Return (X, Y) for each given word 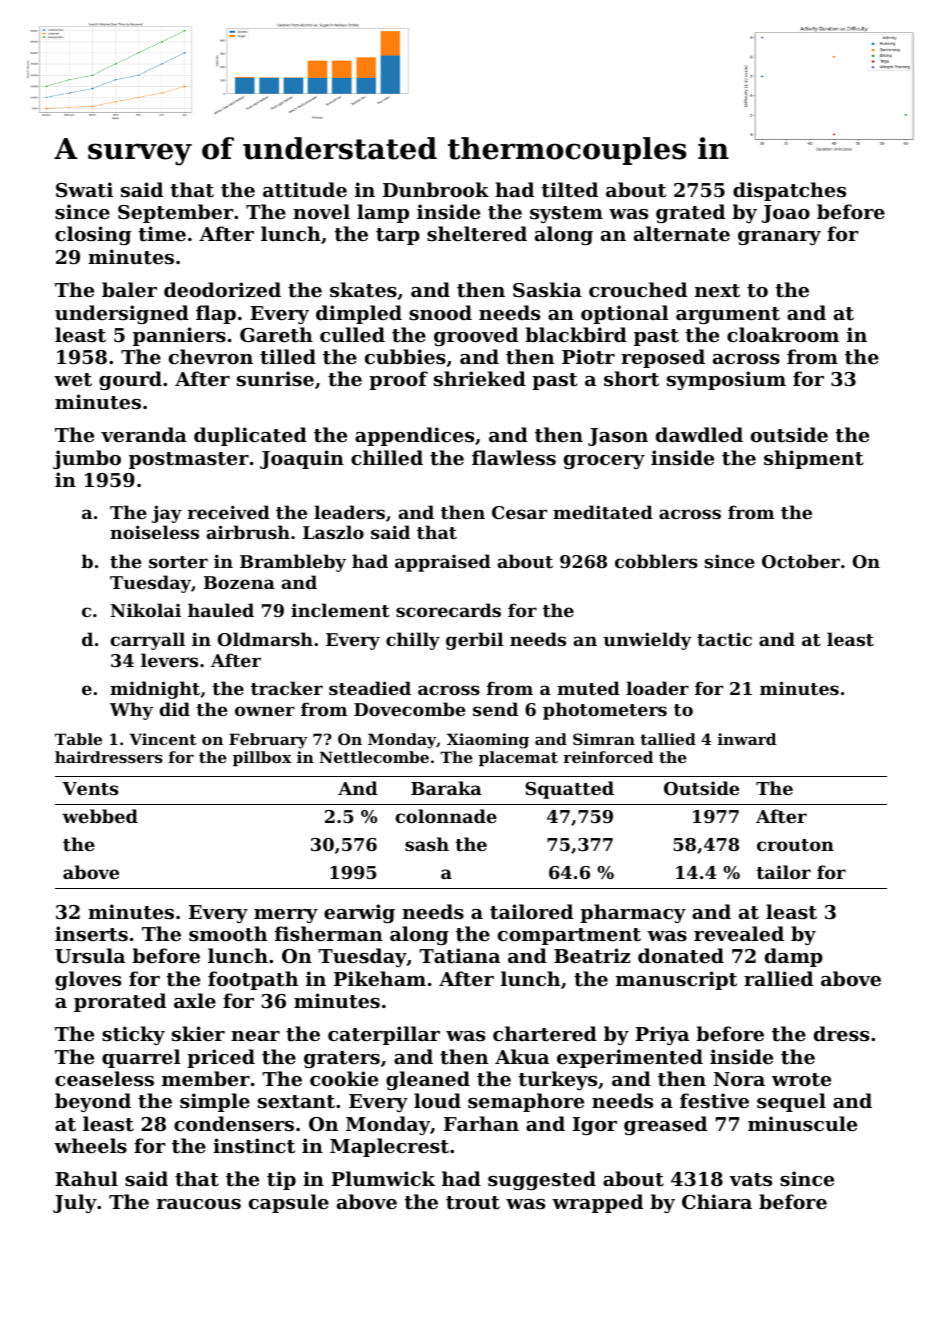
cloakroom (783, 334)
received (229, 512)
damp (794, 957)
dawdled (699, 434)
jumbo (87, 459)
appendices (414, 436)
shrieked (480, 378)
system (566, 214)
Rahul (86, 1178)
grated (690, 213)
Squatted (569, 790)
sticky (133, 1035)
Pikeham (380, 978)
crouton (795, 845)
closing (93, 235)
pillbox (262, 758)
